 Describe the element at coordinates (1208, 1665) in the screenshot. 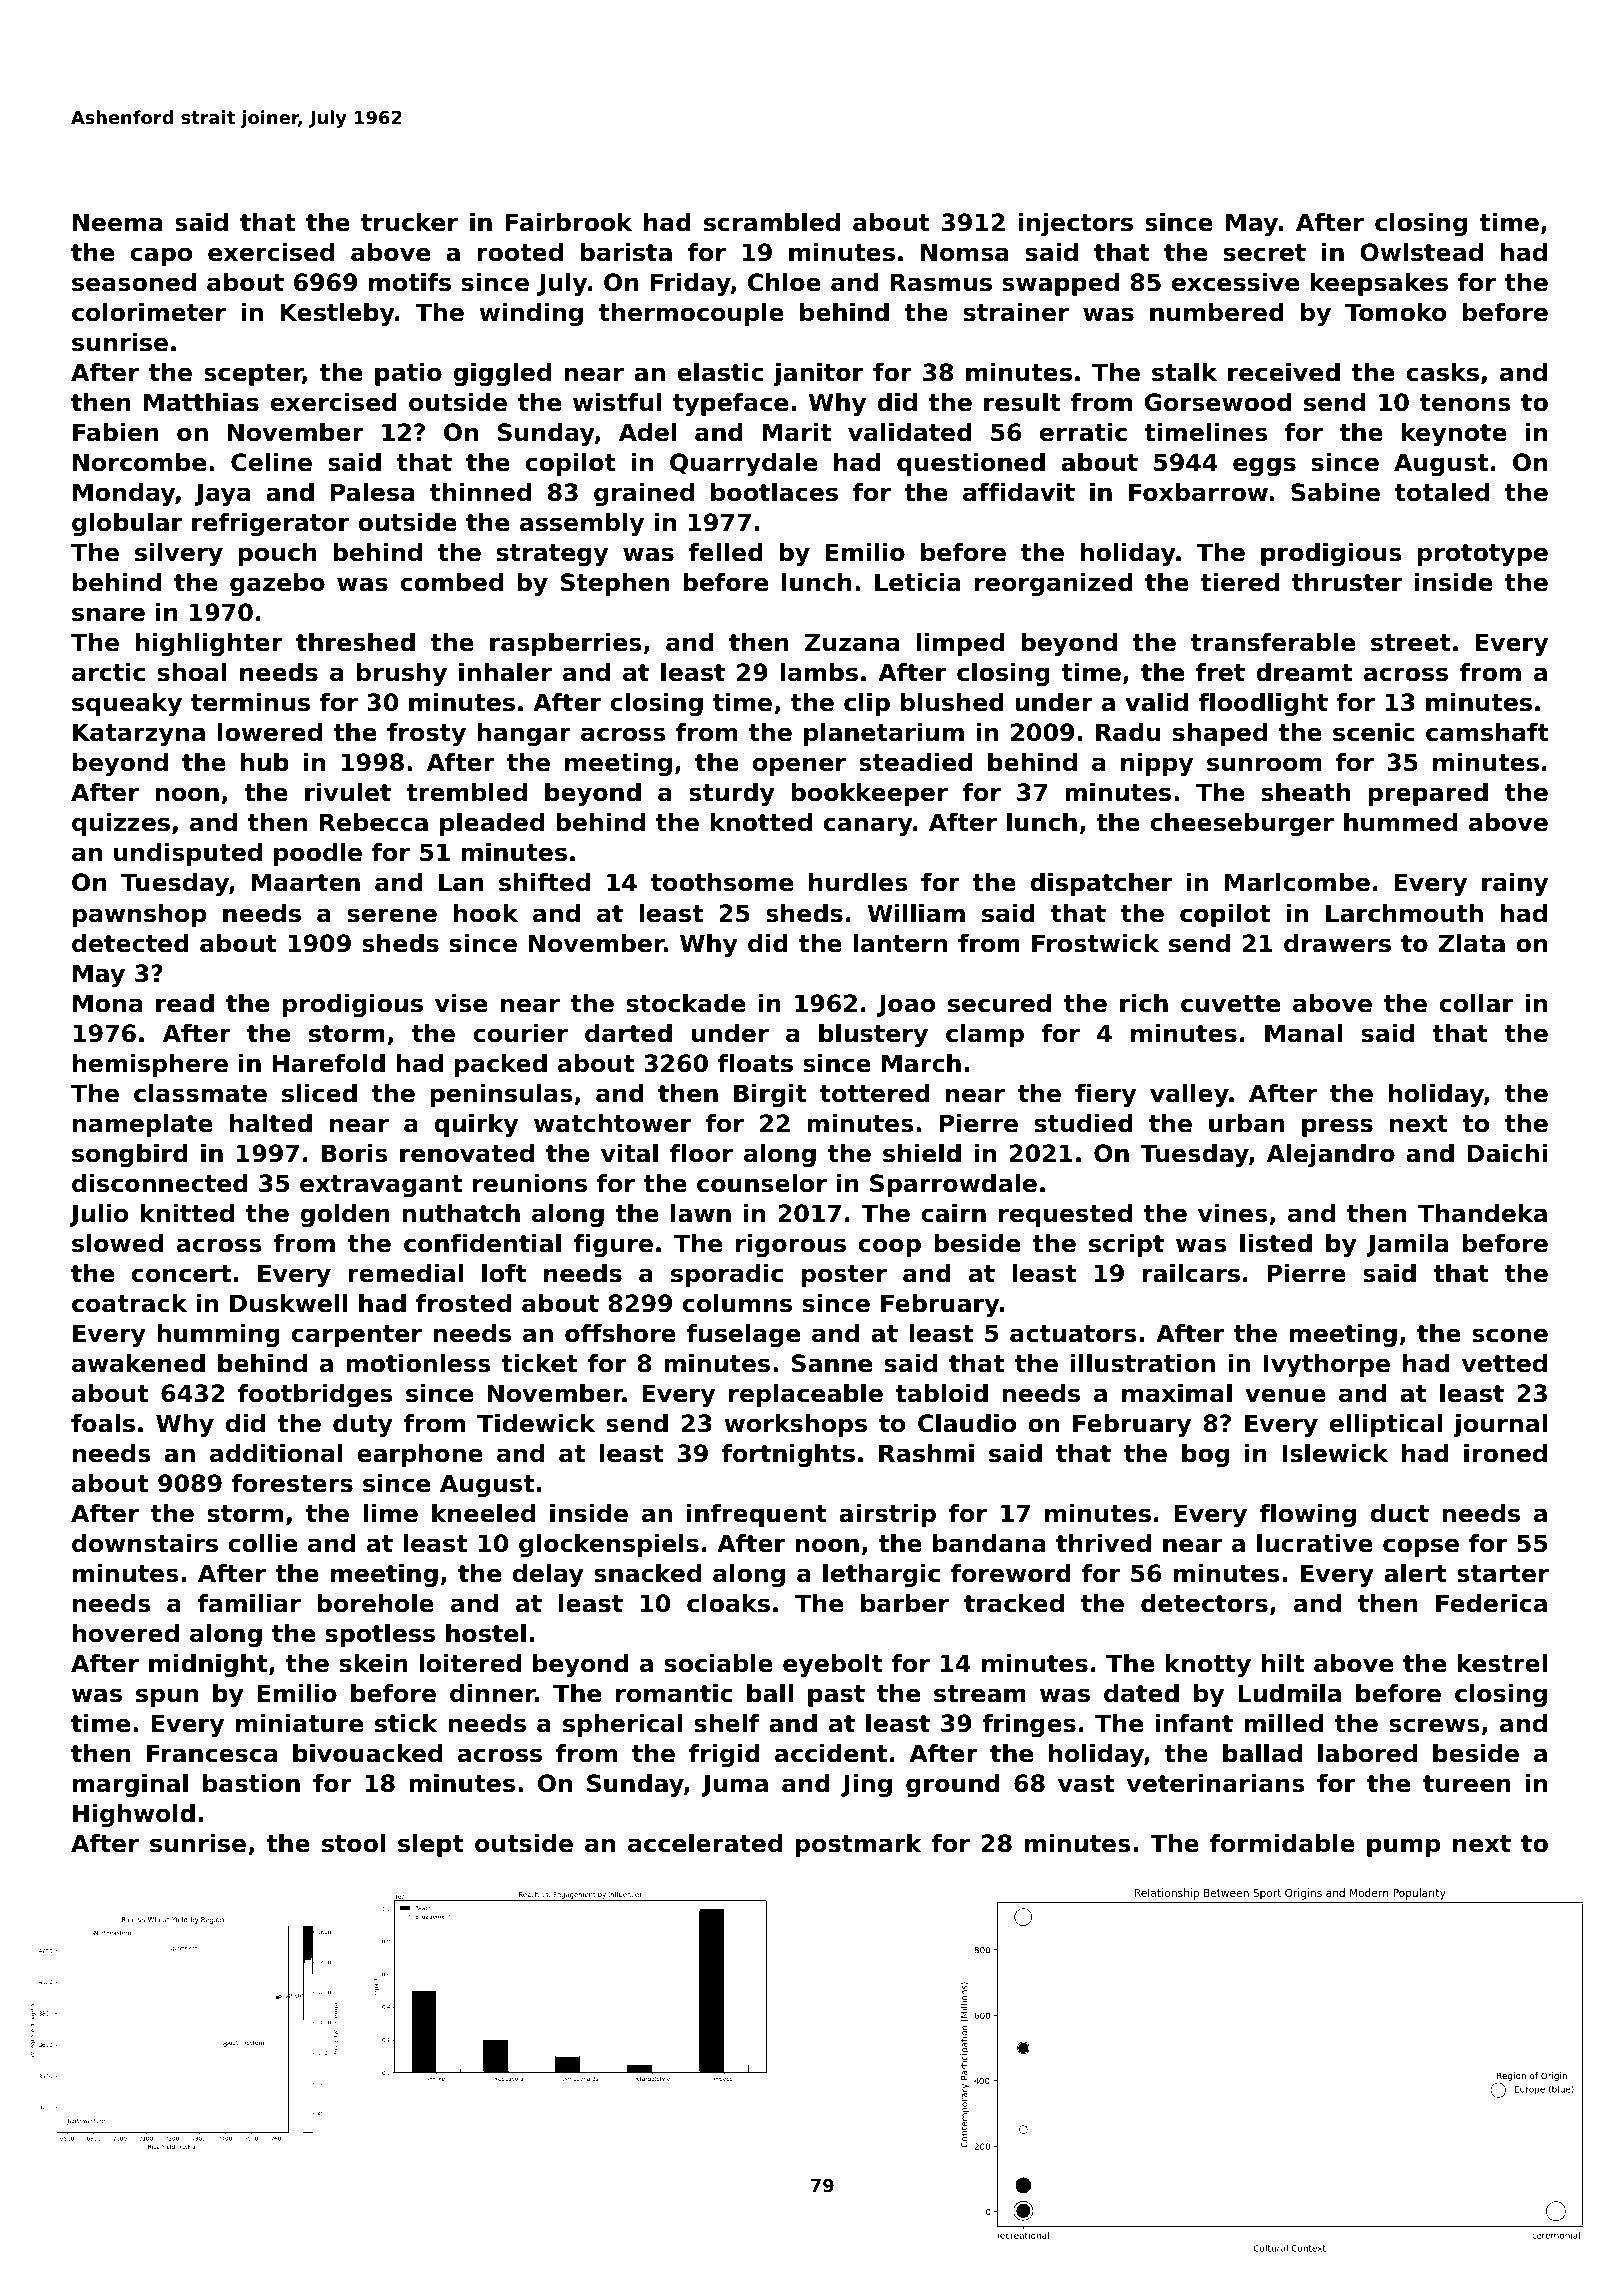

I see `knotty` at that location.
